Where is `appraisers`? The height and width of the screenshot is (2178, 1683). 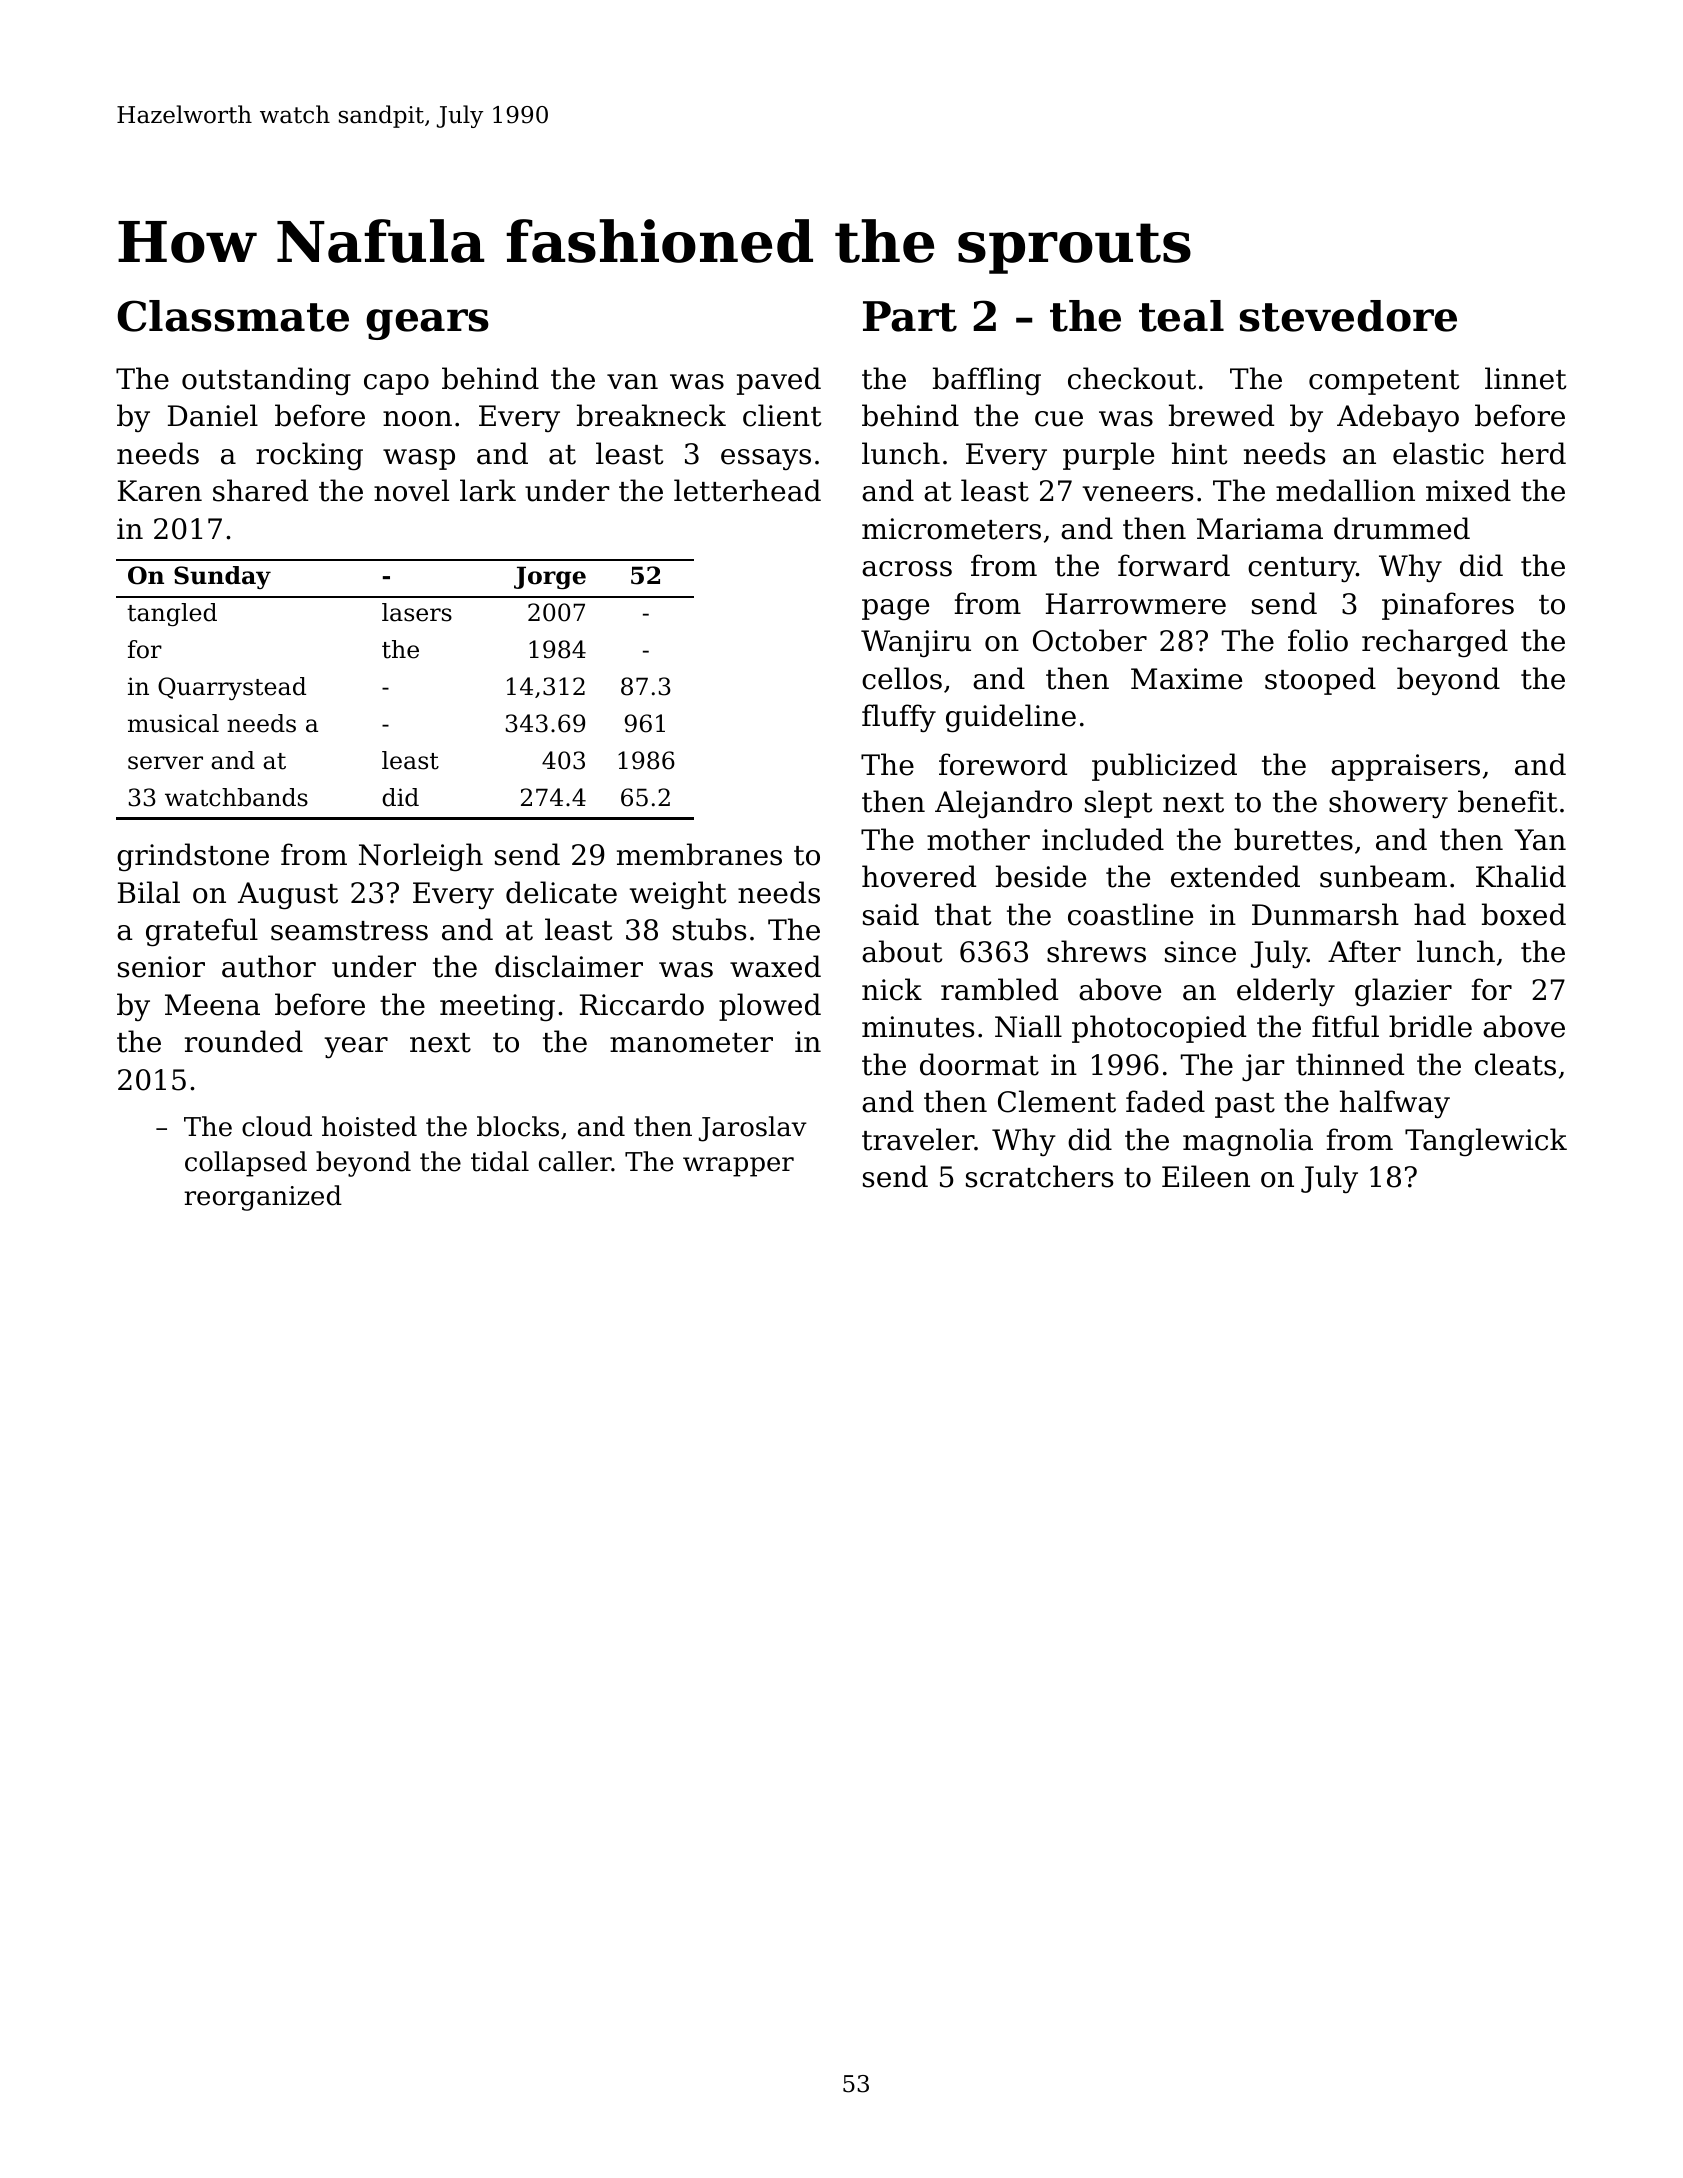 appraisers is located at coordinates (1405, 767).
